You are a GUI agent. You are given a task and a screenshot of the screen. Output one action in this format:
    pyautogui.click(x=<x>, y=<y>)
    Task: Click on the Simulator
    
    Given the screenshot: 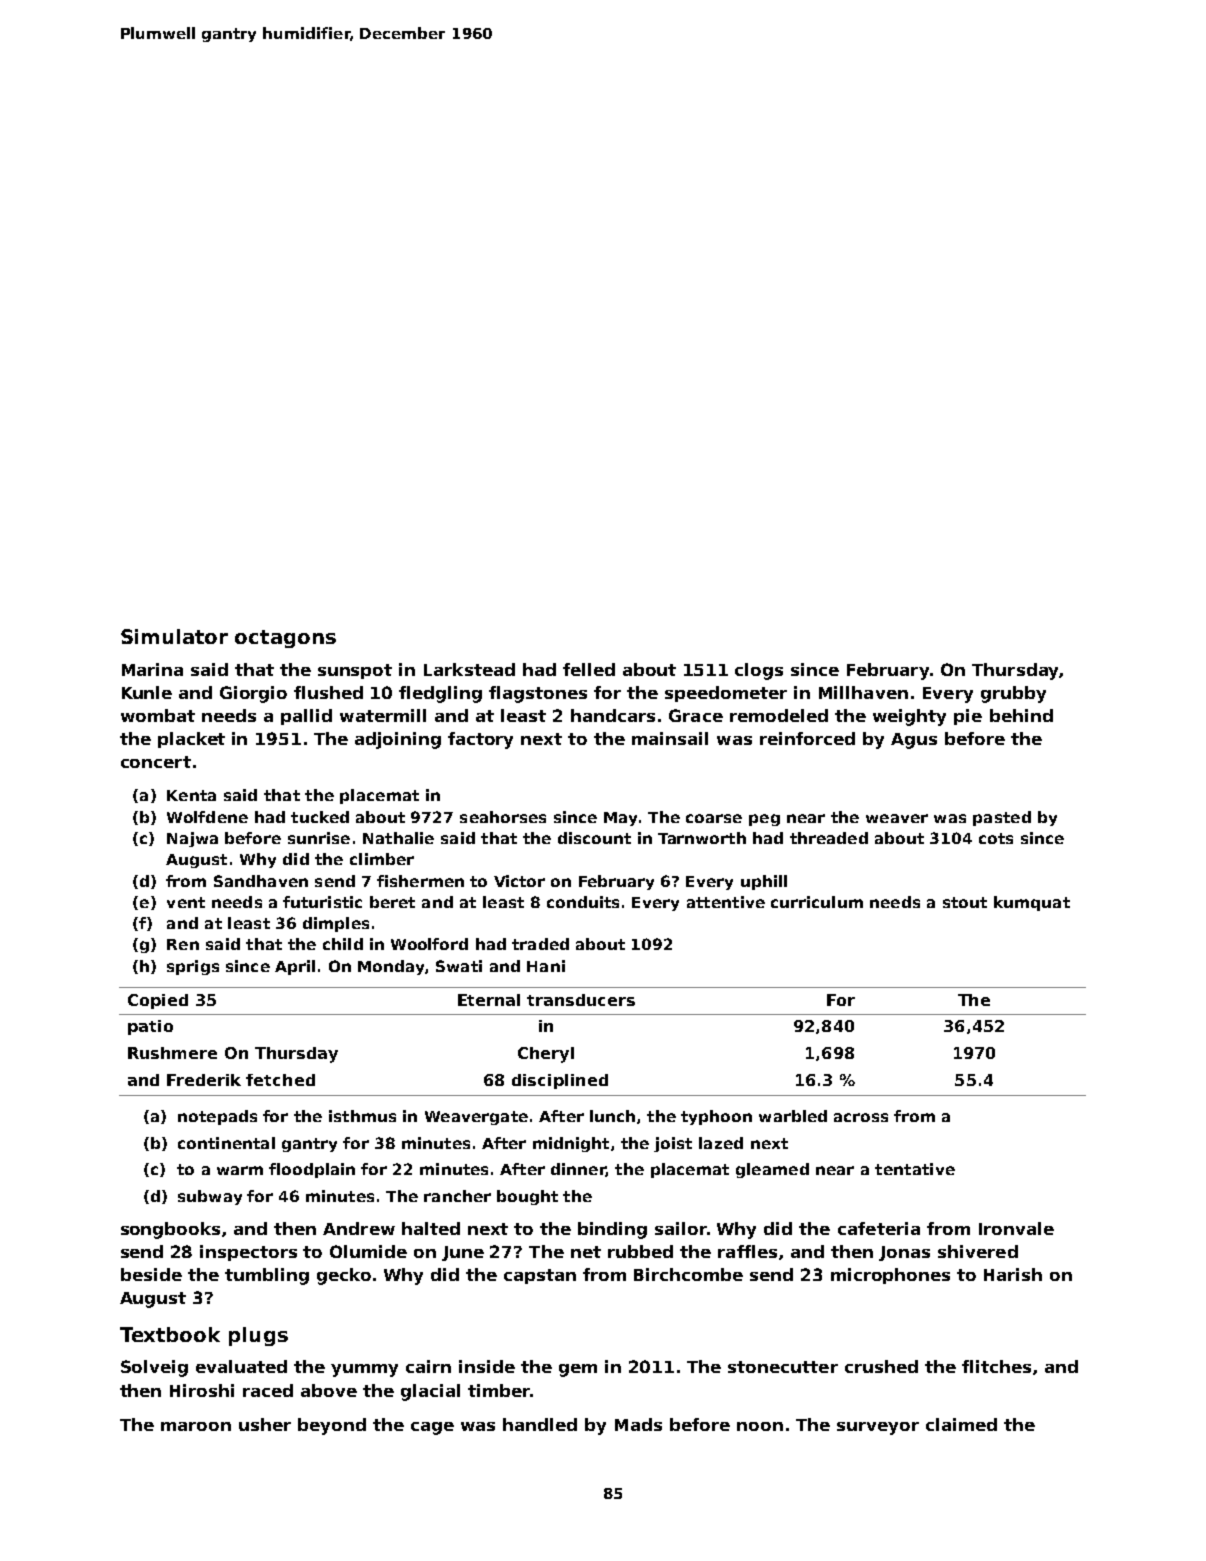 What is the action you would take?
    pyautogui.click(x=174, y=636)
